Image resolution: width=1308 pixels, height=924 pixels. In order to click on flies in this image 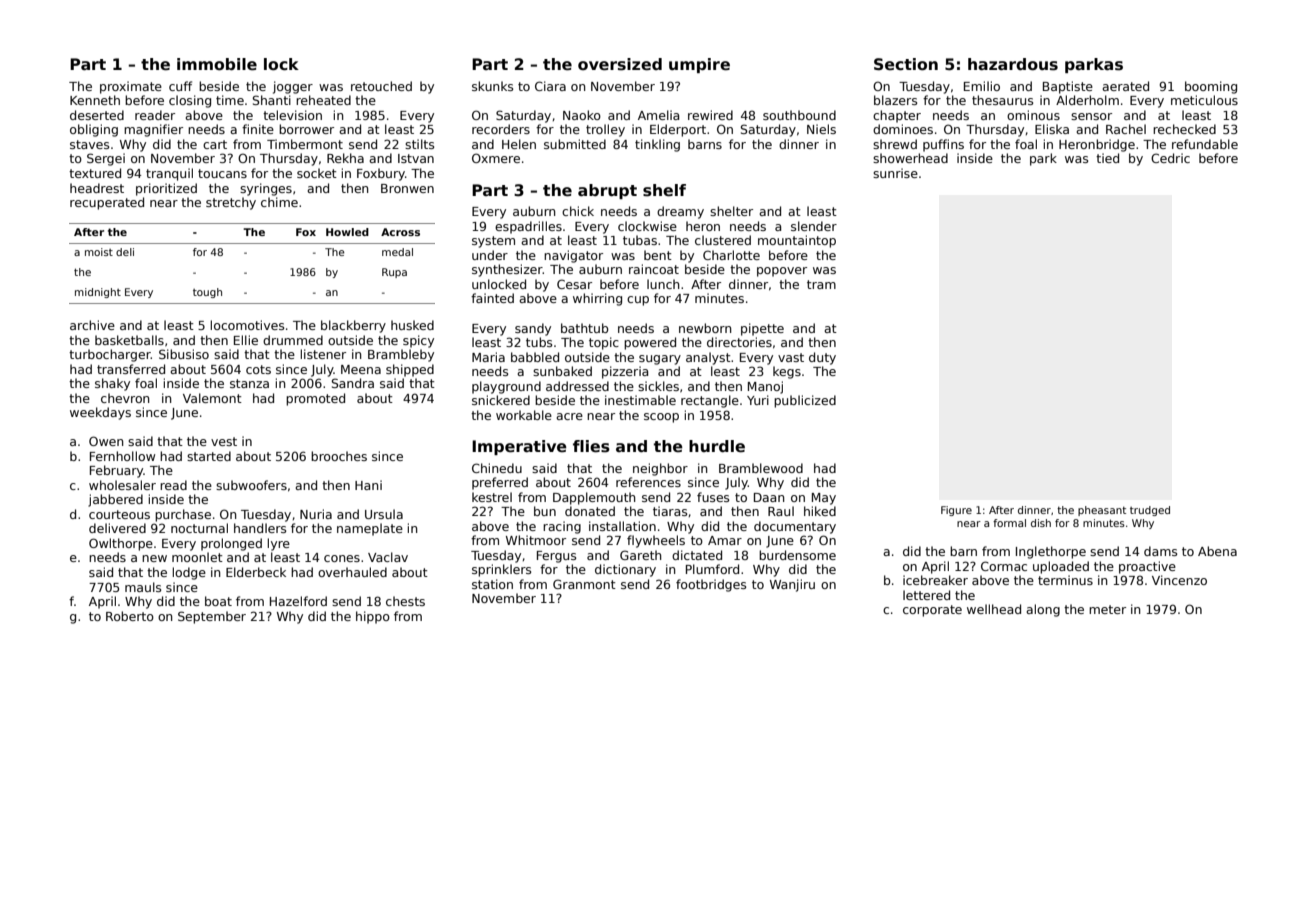, I will do `click(591, 446)`.
